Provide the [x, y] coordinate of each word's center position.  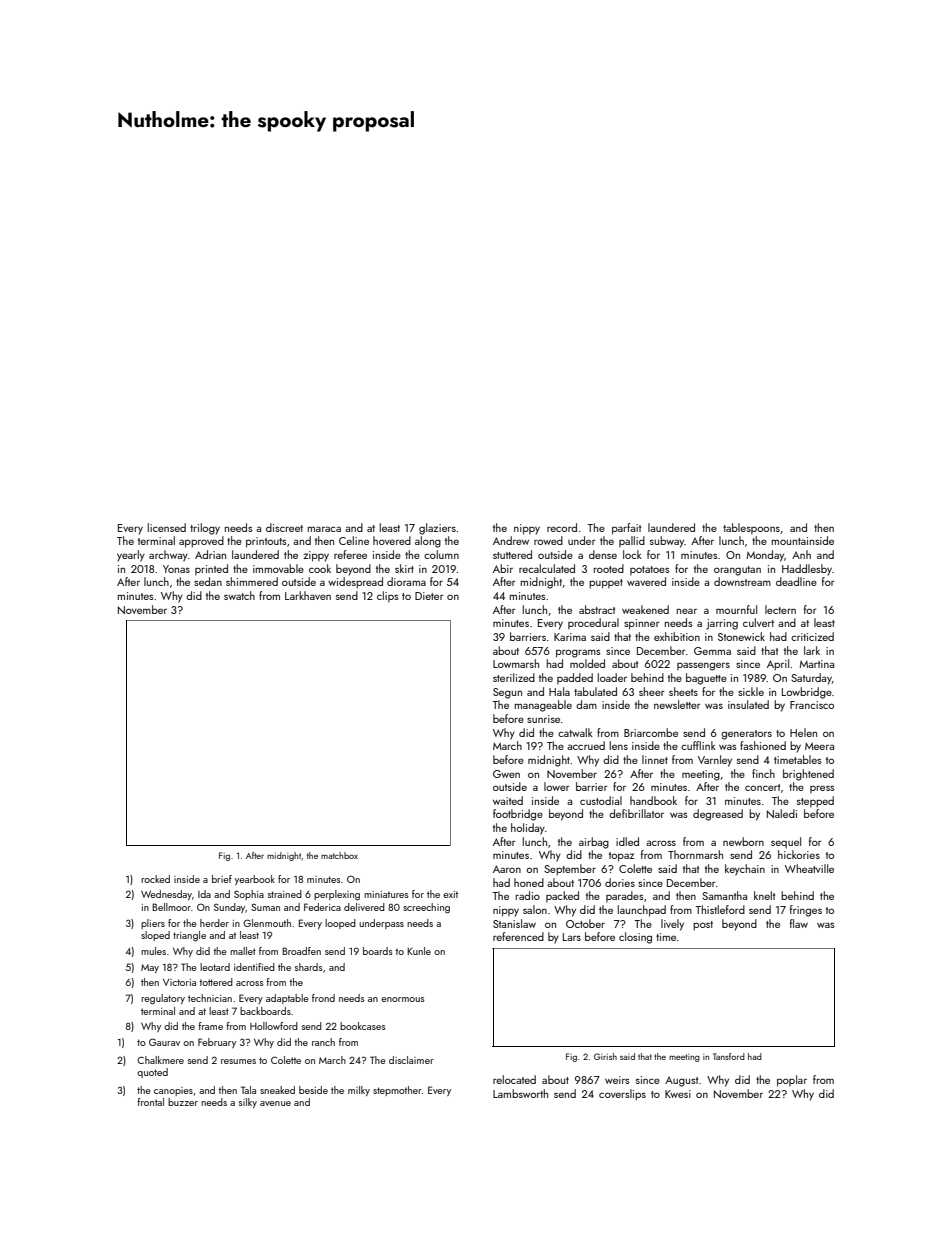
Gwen [506, 774]
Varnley [715, 761]
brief [222, 879]
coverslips [622, 1095]
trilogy [205, 529]
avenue [275, 1103]
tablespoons [751, 528]
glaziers [437, 529]
